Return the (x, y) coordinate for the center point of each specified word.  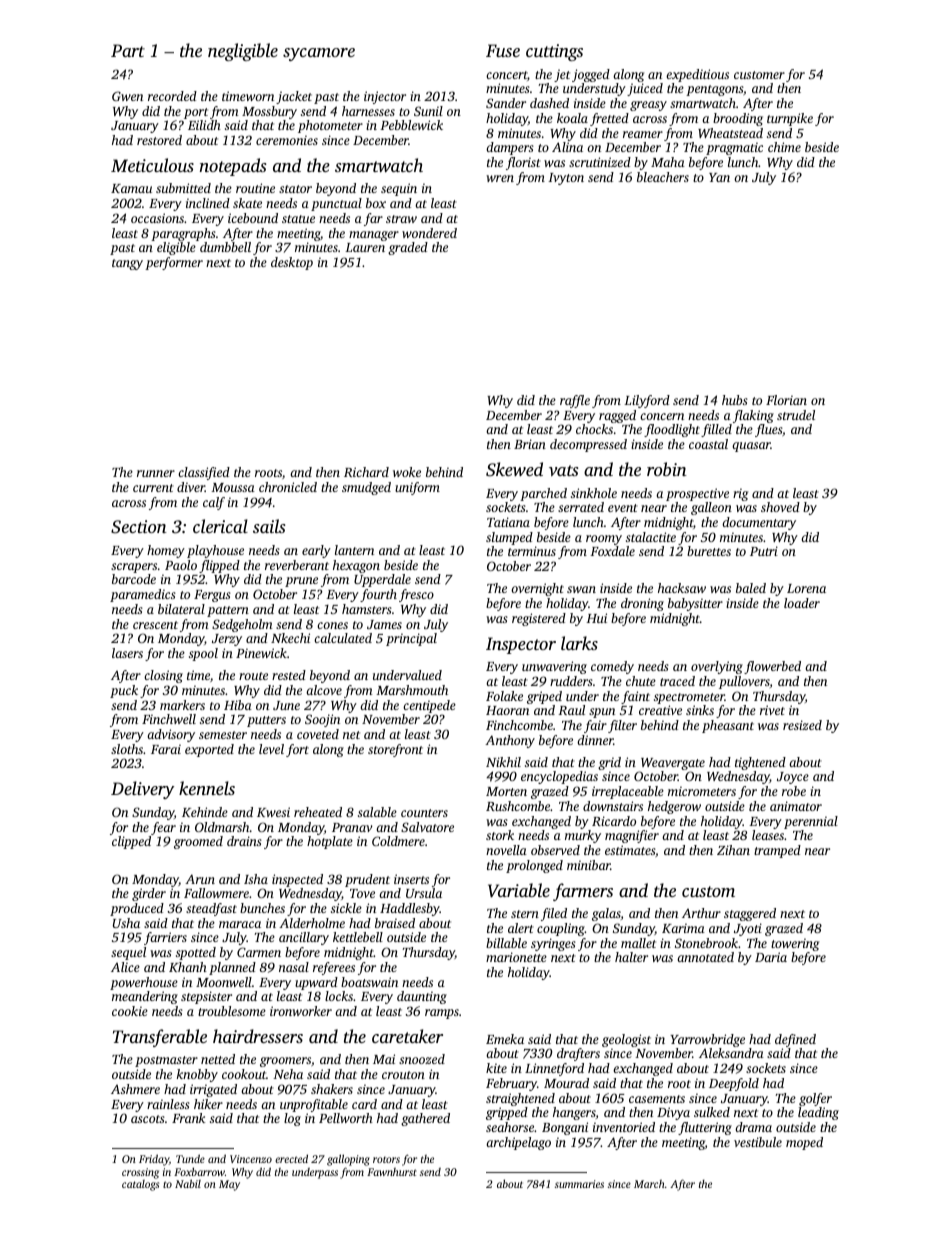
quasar (751, 447)
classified (204, 473)
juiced (645, 89)
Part (128, 50)
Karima (683, 928)
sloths (127, 749)
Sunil (428, 111)
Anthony (510, 741)
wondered (429, 233)
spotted (196, 953)
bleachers (663, 177)
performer (174, 263)
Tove (362, 893)
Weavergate (673, 764)
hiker (208, 1104)
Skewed (514, 469)
